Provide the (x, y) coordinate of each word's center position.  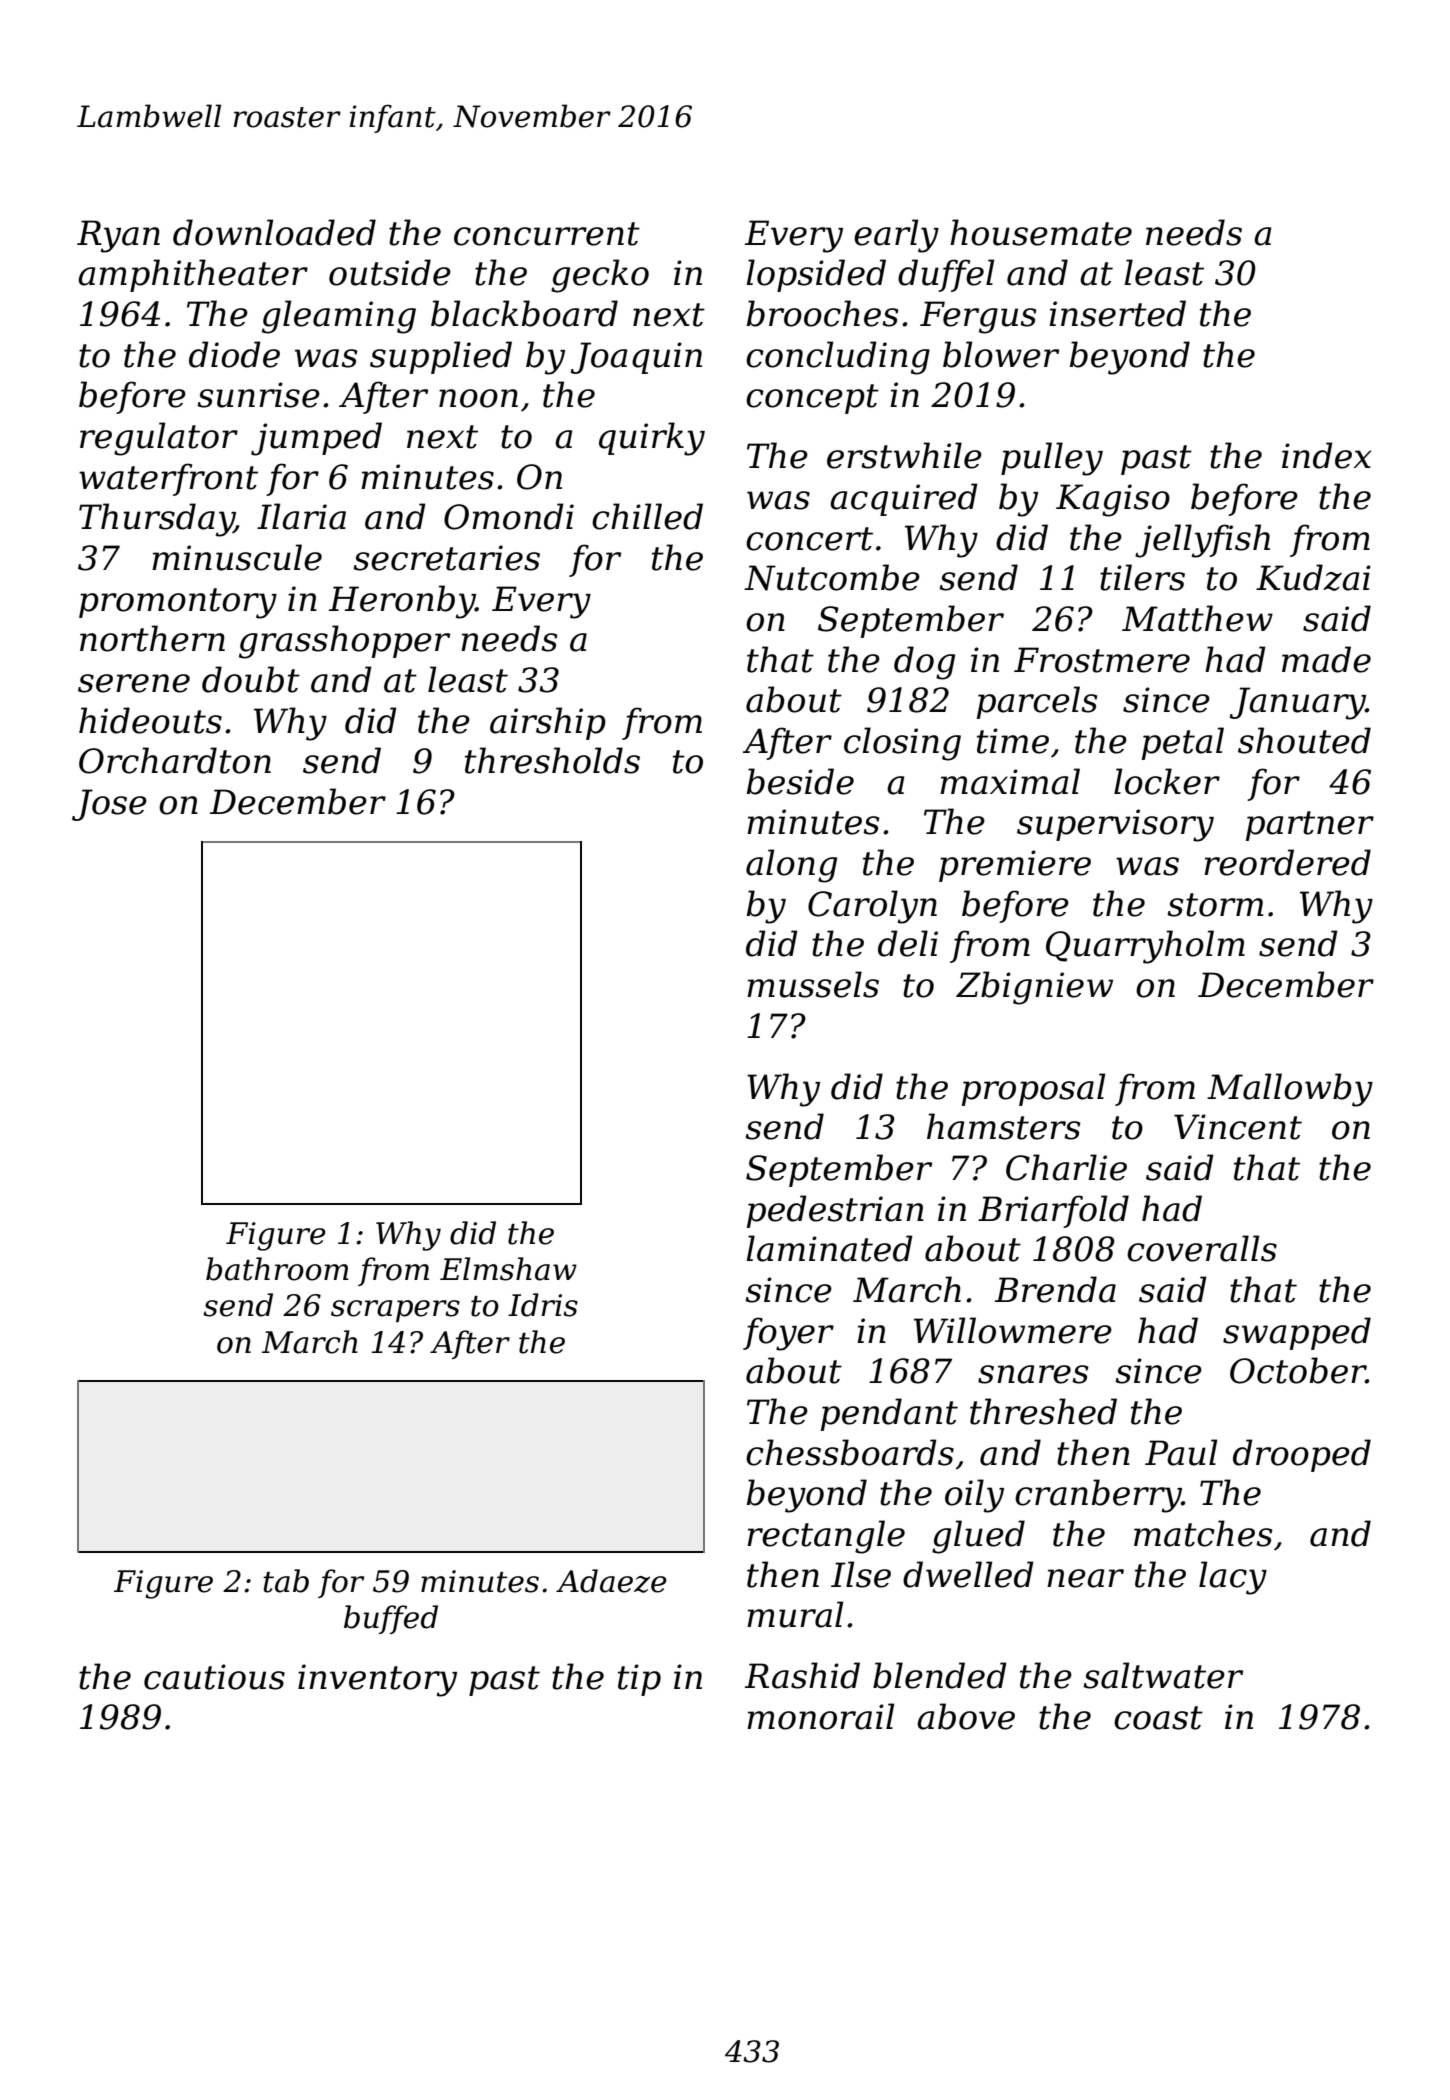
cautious (214, 1677)
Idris (543, 1305)
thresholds (552, 760)
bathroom (277, 1269)
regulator (159, 439)
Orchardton (175, 760)
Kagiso (1113, 500)
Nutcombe (832, 577)
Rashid (802, 1675)
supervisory (1115, 825)
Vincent (1238, 1127)
